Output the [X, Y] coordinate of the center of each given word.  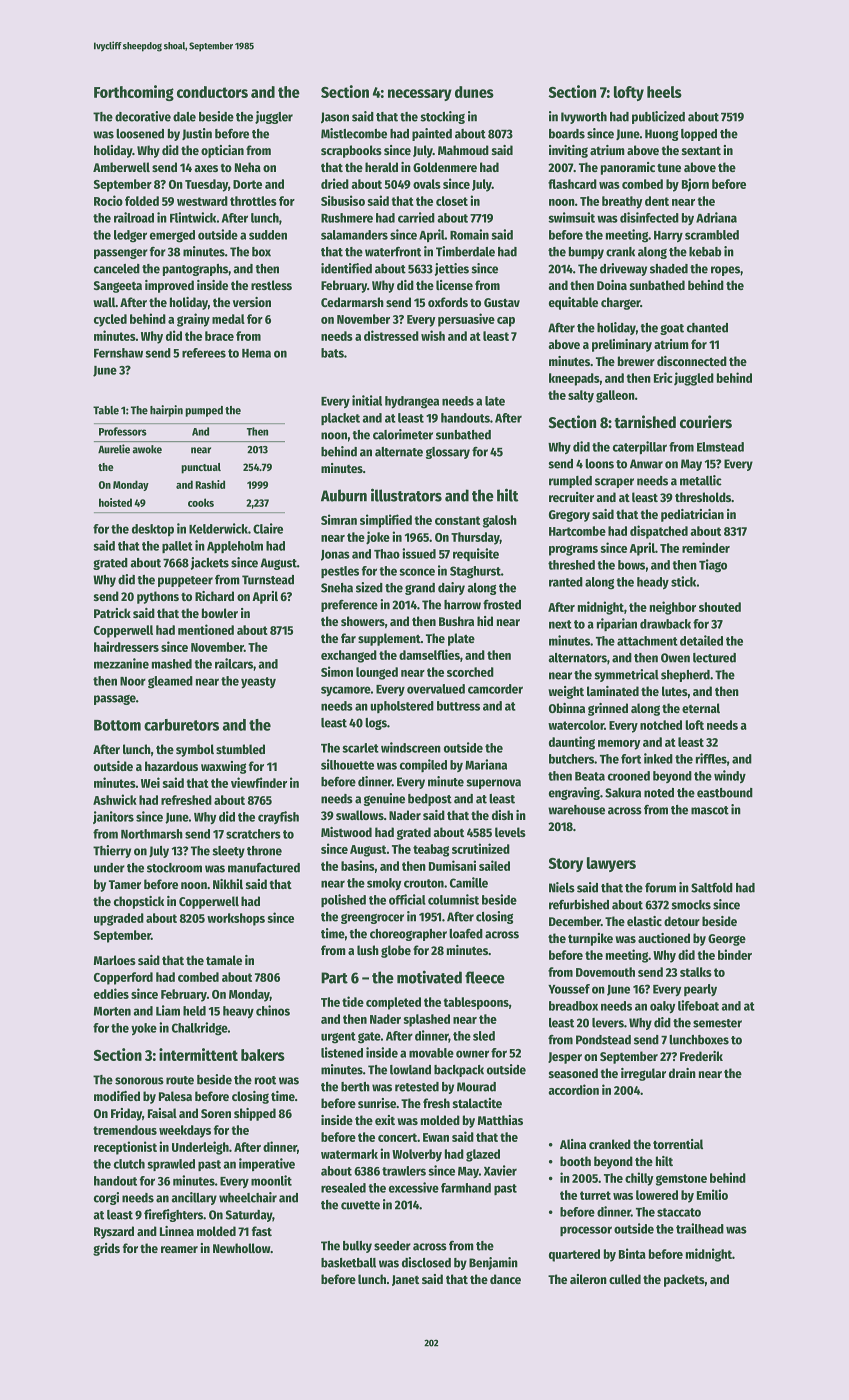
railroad [134, 217]
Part [334, 978]
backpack [459, 1071]
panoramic [628, 168]
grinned [608, 709]
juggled [694, 379]
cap [506, 322]
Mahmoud [463, 150]
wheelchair [248, 1197]
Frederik [701, 1056]
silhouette [347, 764]
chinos [273, 1010]
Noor [133, 681]
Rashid [210, 484]
